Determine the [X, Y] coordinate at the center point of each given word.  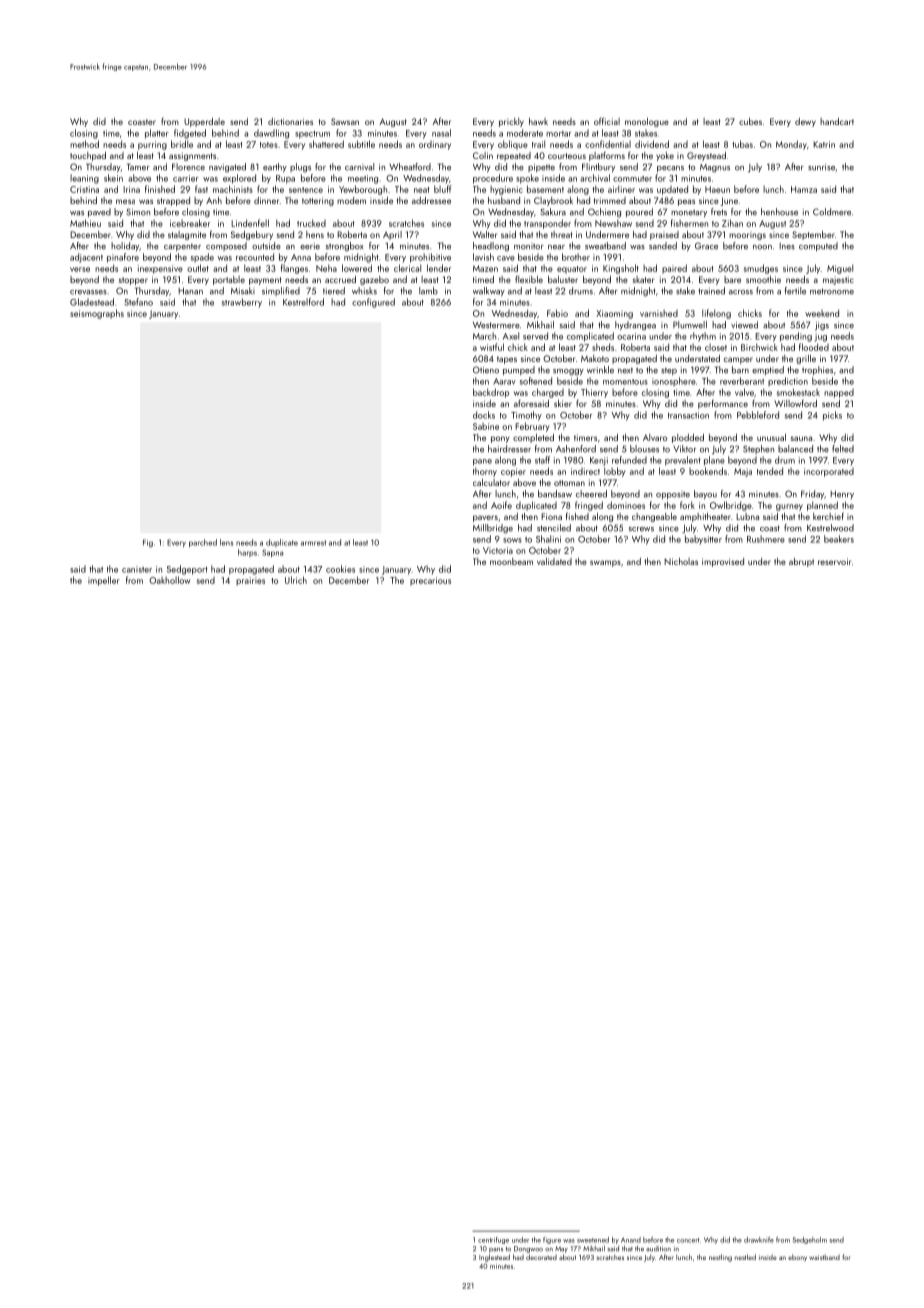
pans [496, 1250]
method [84, 144]
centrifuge [493, 1240]
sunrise [821, 167]
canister [137, 569]
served [535, 336]
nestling [720, 1258]
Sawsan [345, 121]
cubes [750, 121]
